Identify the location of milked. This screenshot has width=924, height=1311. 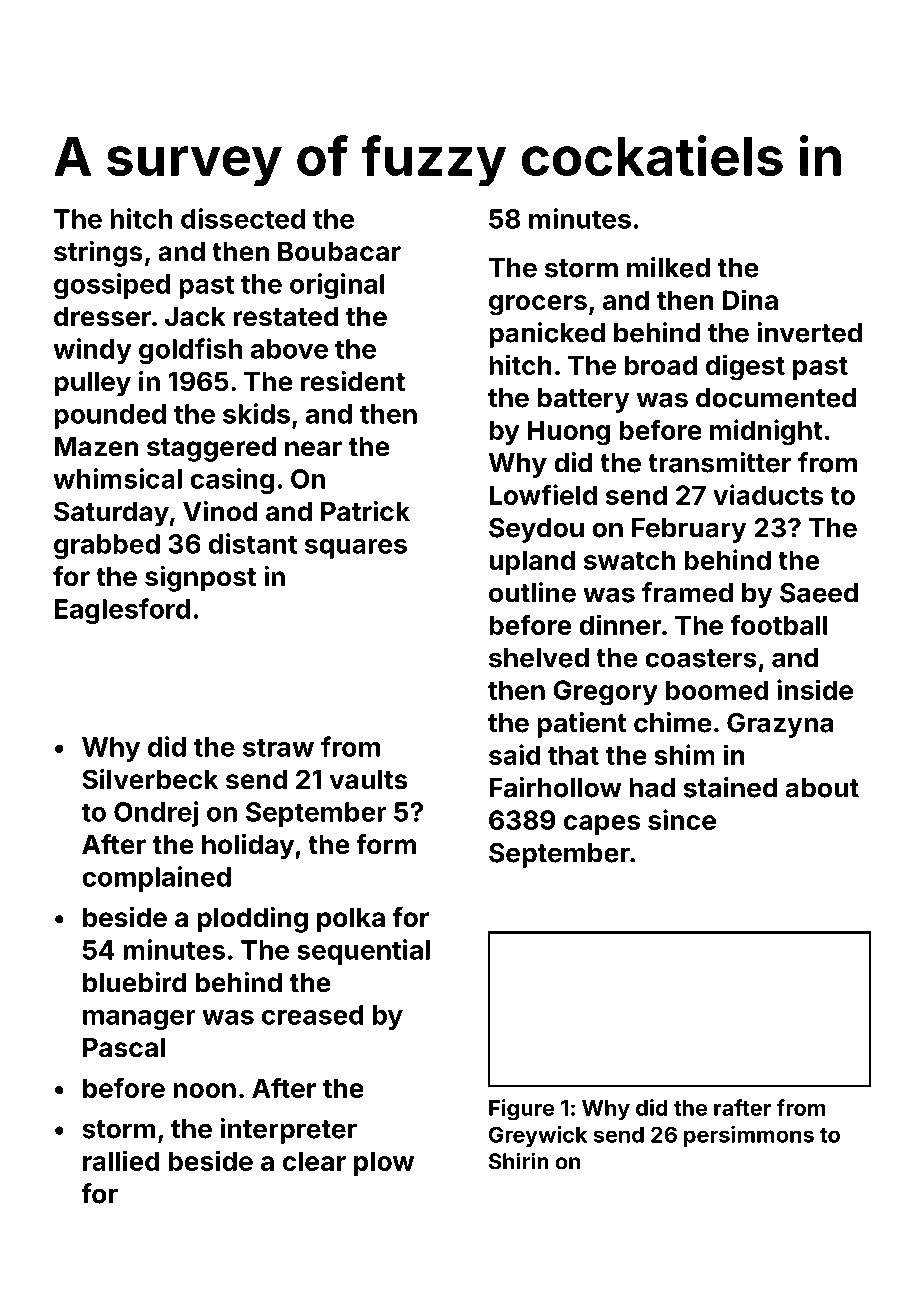
(668, 267).
